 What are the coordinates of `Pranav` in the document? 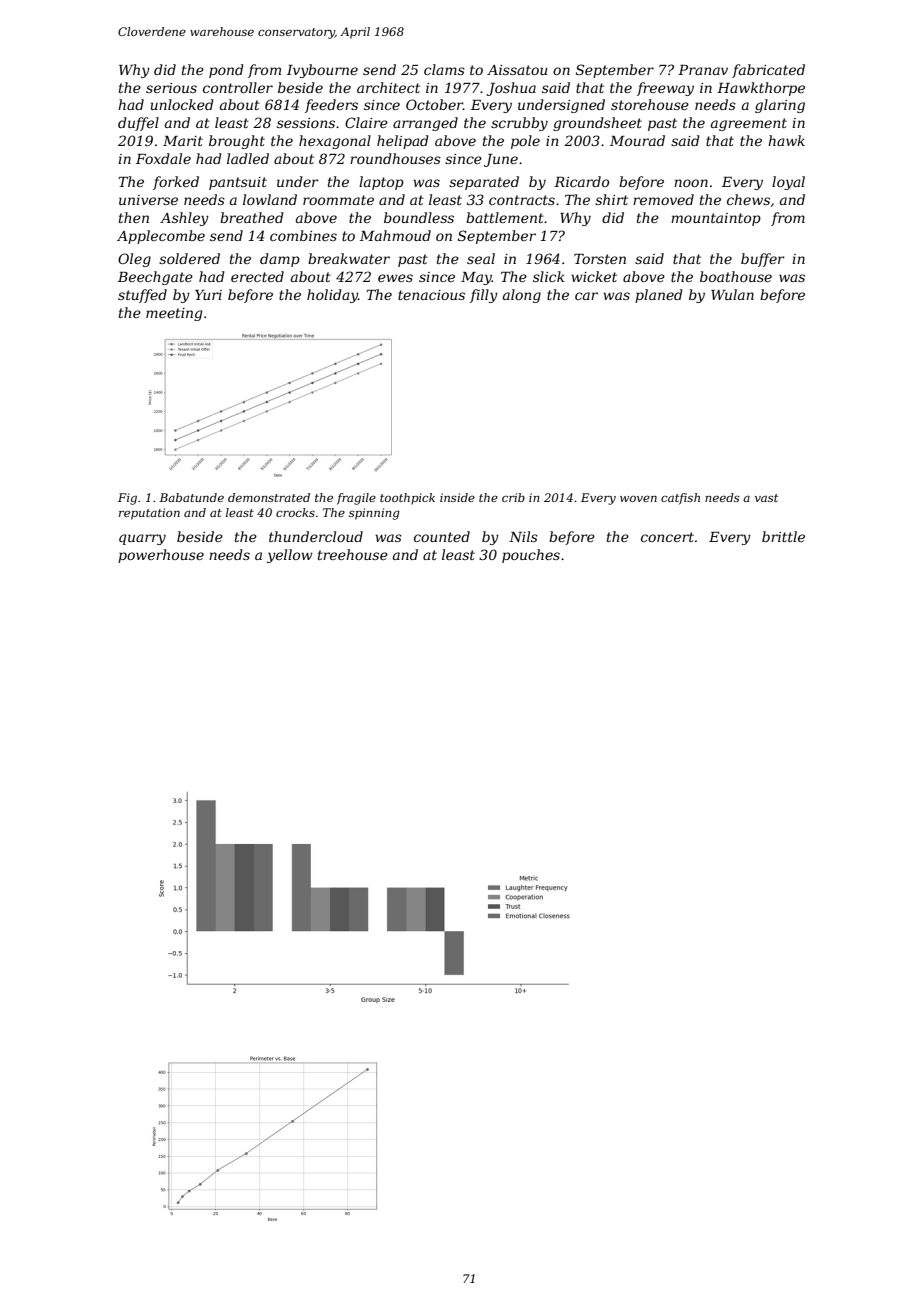 It's located at (703, 70).
